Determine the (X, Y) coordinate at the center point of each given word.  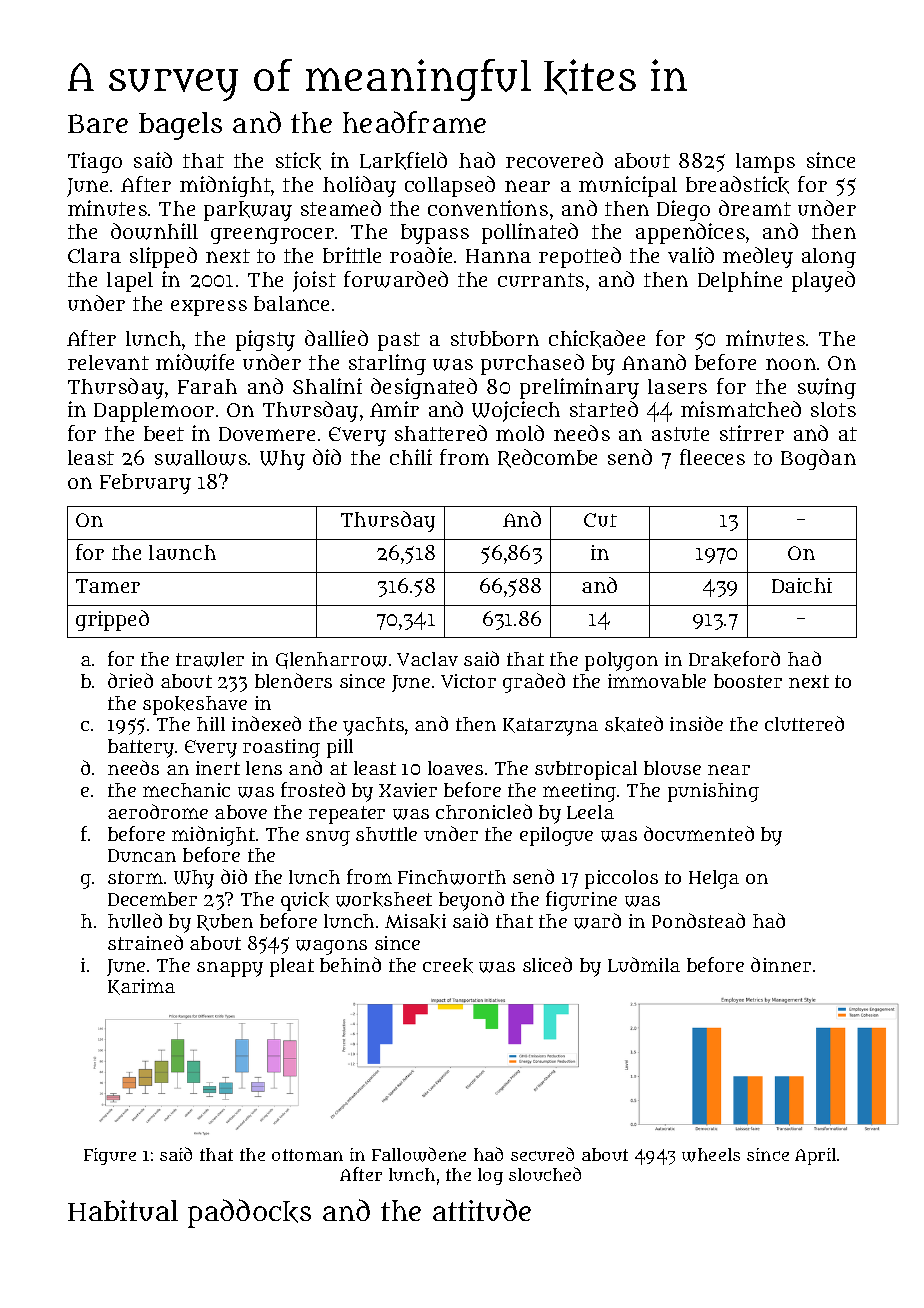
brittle (352, 255)
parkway (248, 211)
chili (411, 457)
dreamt (755, 208)
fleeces (712, 457)
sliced (547, 964)
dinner (781, 964)
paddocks (249, 1213)
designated (424, 388)
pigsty (265, 340)
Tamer (108, 586)
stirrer (752, 433)
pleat (292, 967)
